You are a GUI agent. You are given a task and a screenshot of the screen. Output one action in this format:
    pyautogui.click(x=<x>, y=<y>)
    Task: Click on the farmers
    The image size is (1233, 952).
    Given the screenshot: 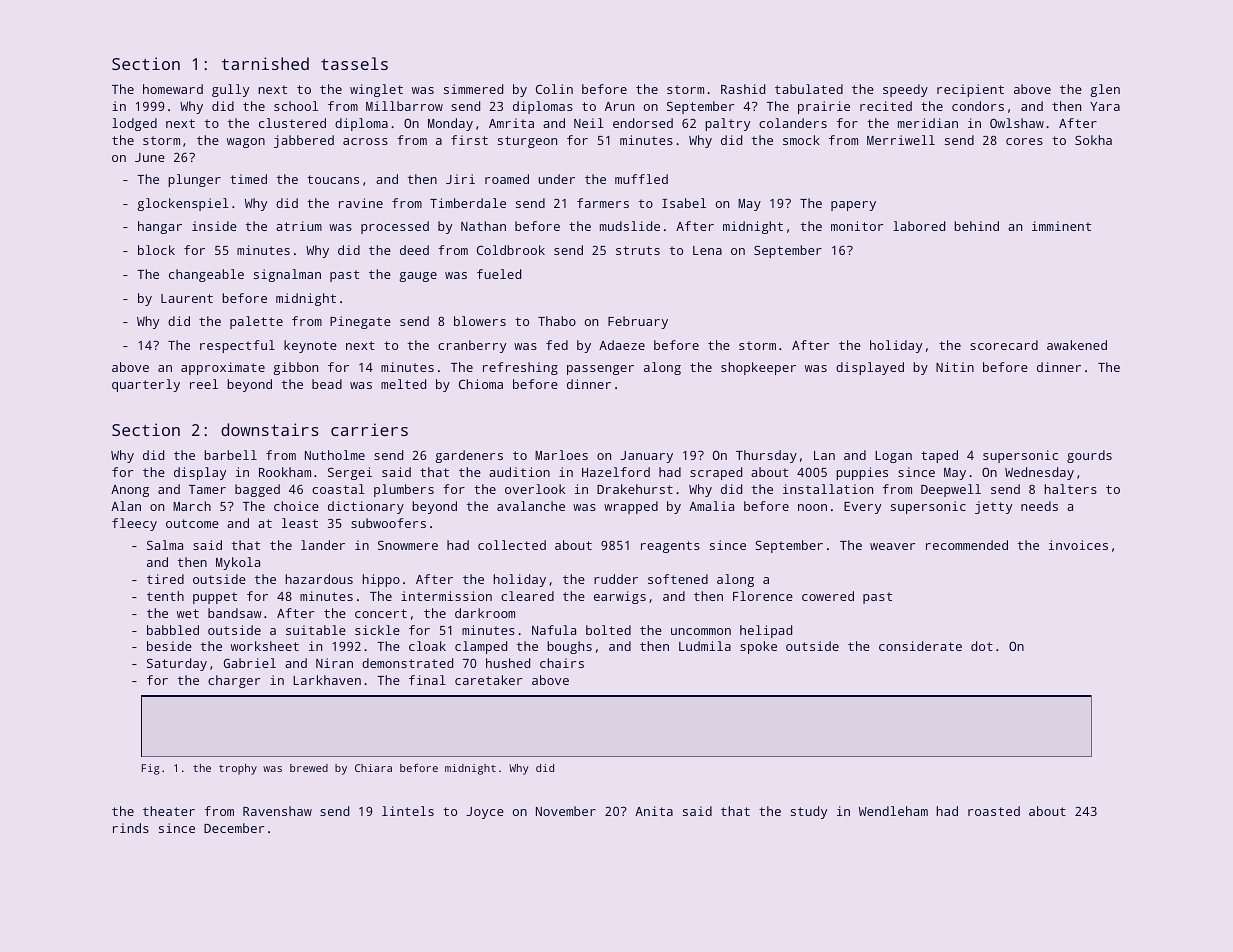 What is the action you would take?
    pyautogui.click(x=603, y=203)
